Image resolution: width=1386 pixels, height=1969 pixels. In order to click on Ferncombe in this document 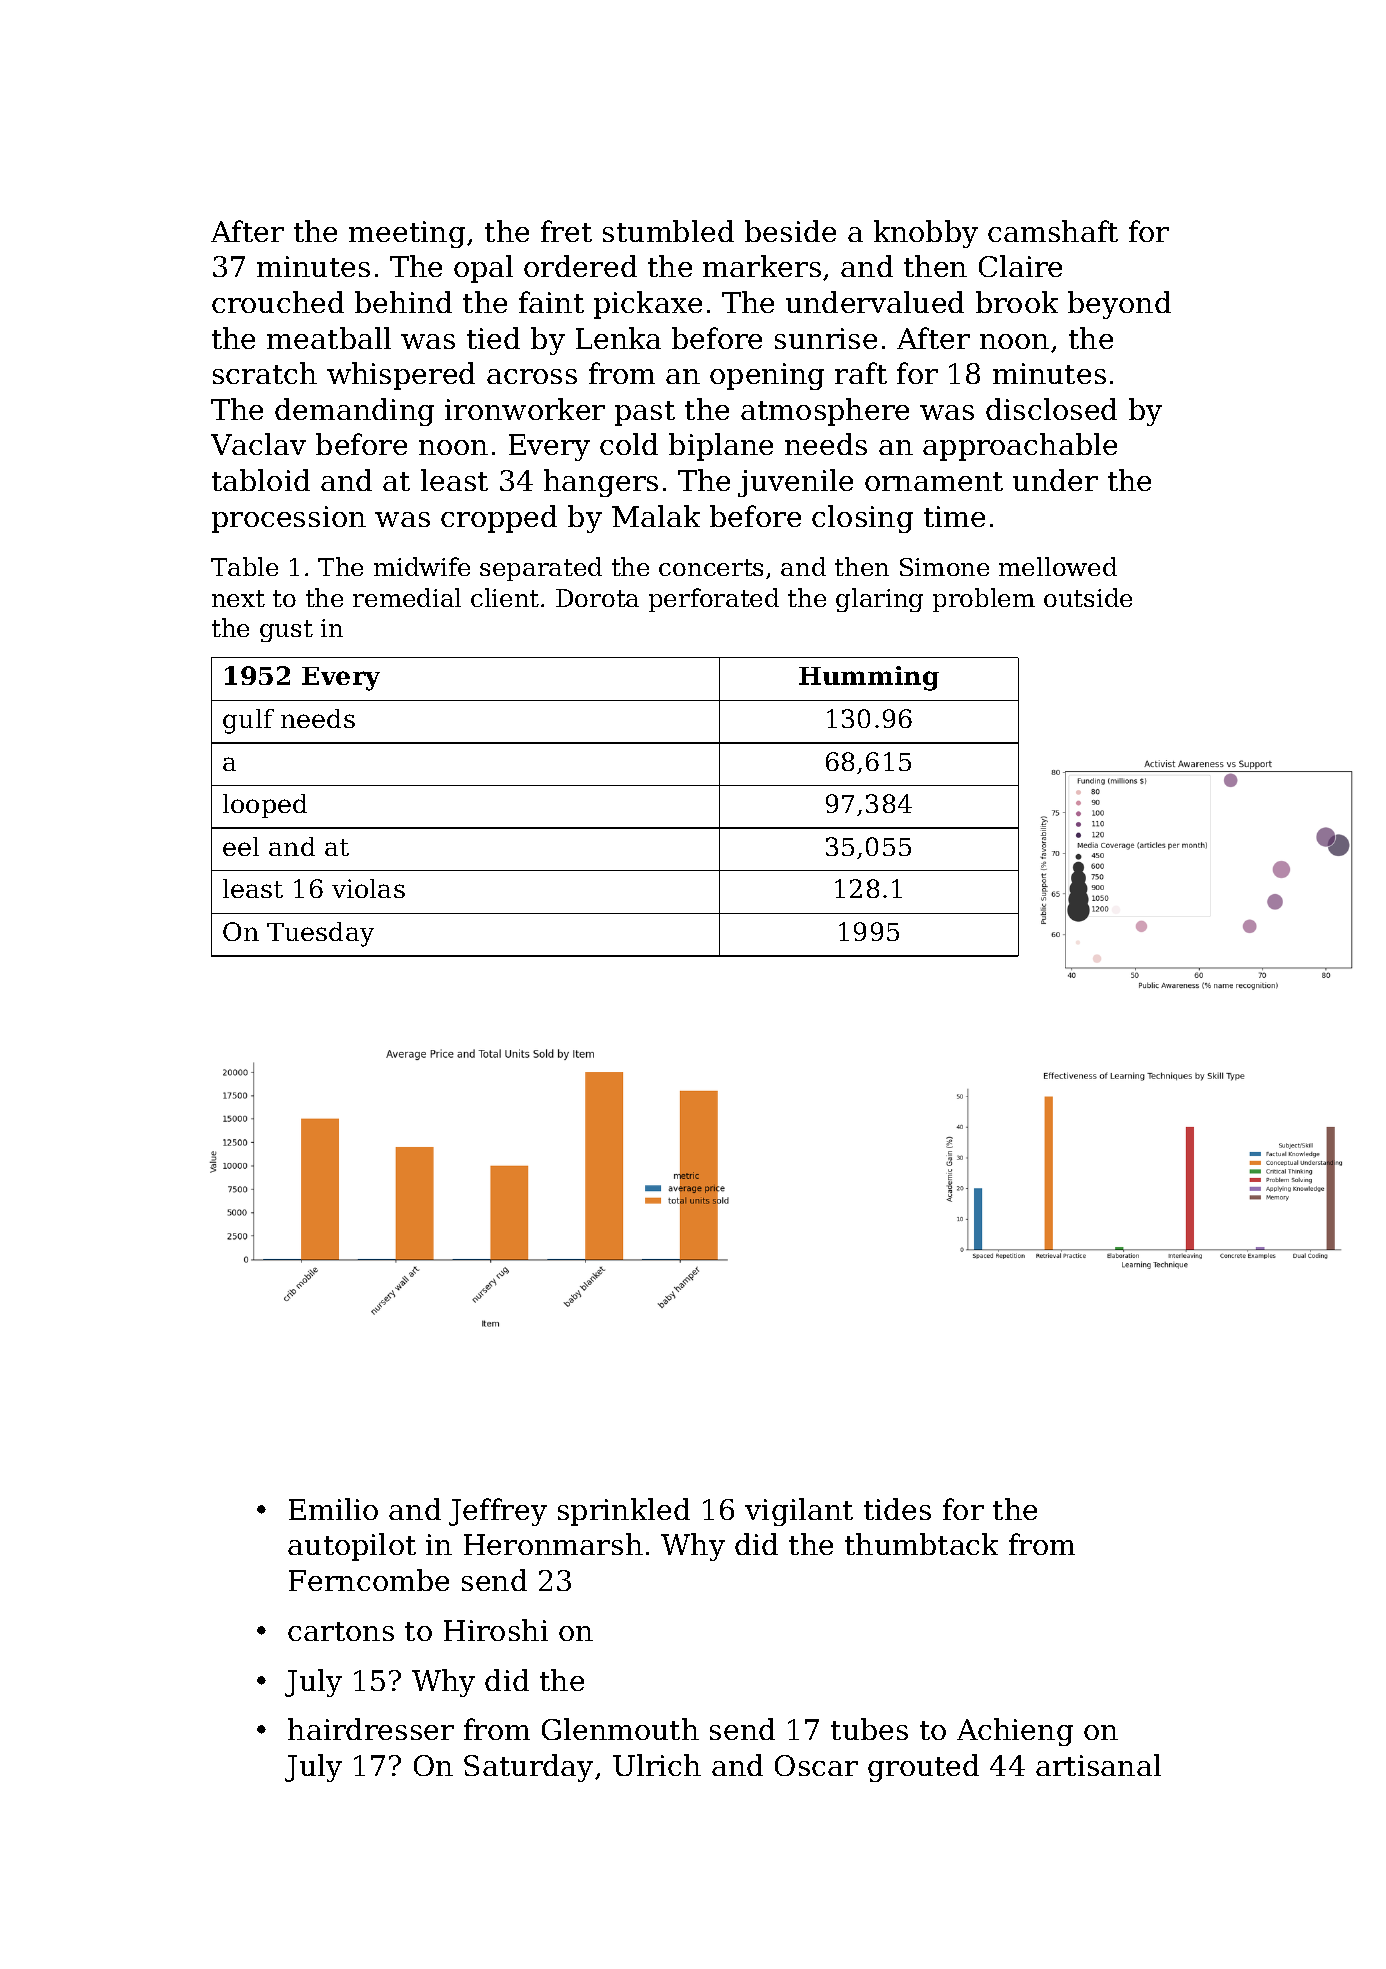, I will do `click(369, 1580)`.
